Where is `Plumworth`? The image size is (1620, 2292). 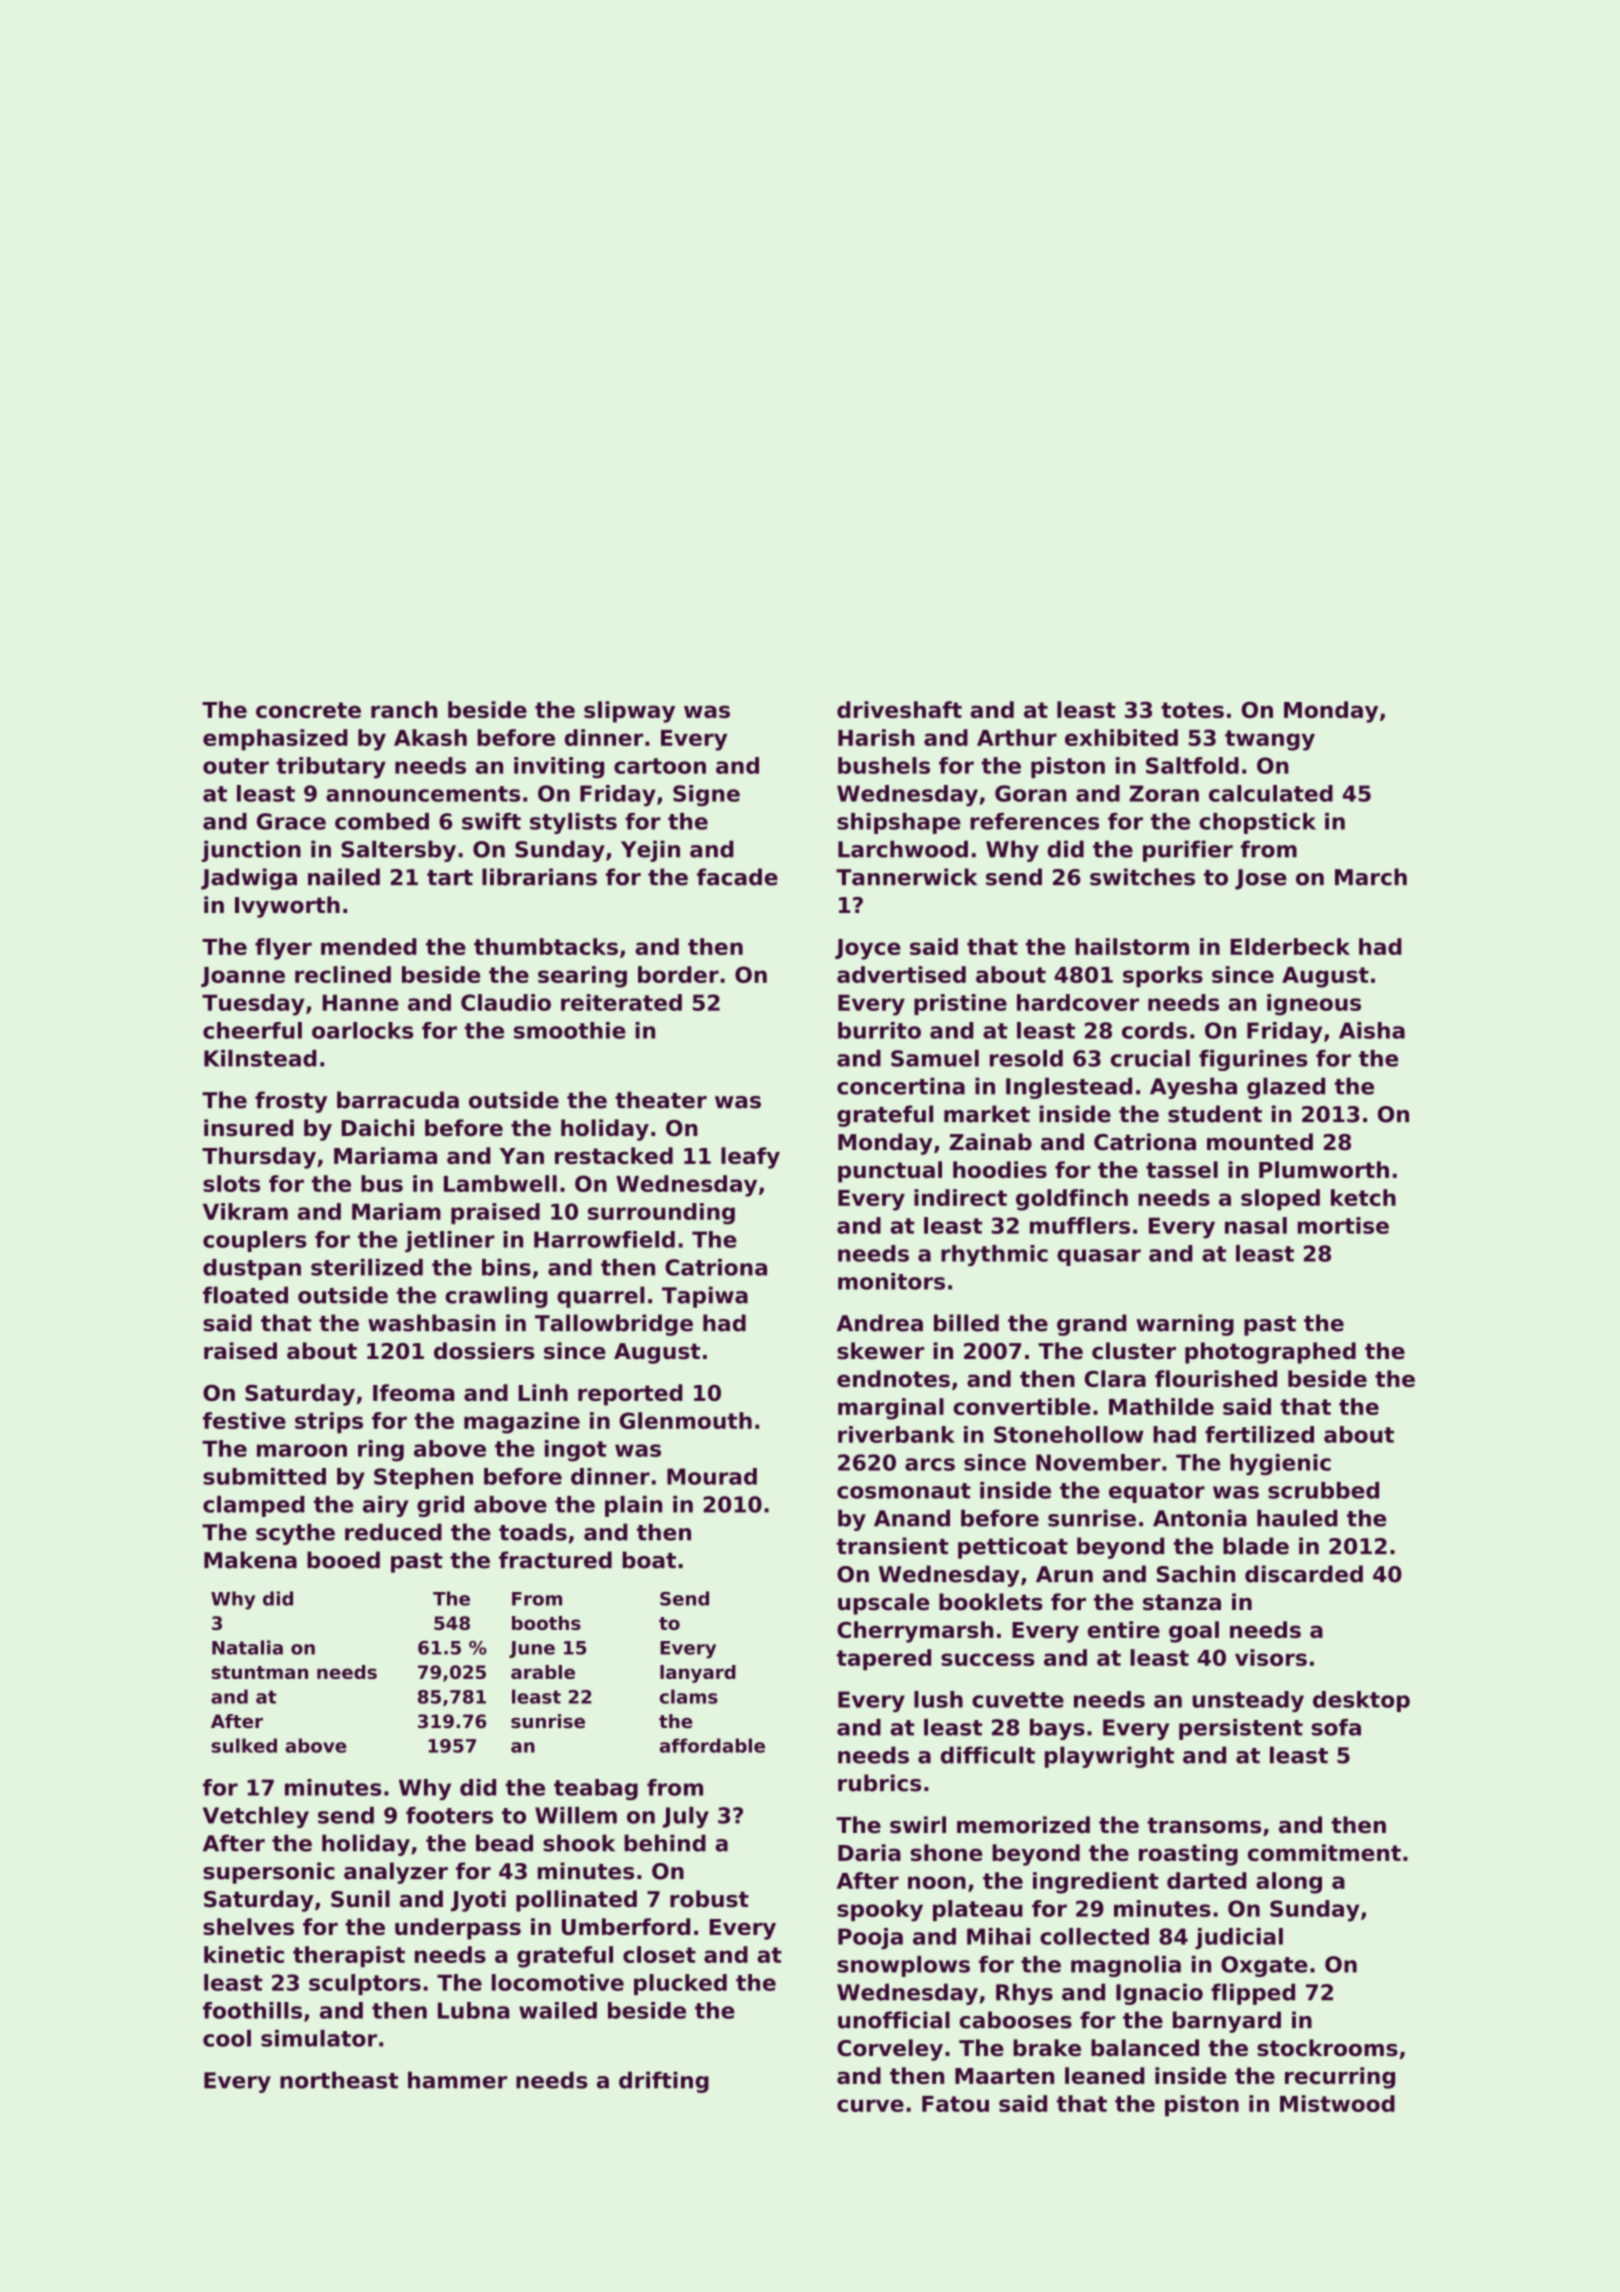
Plumworth is located at coordinates (1324, 1169).
